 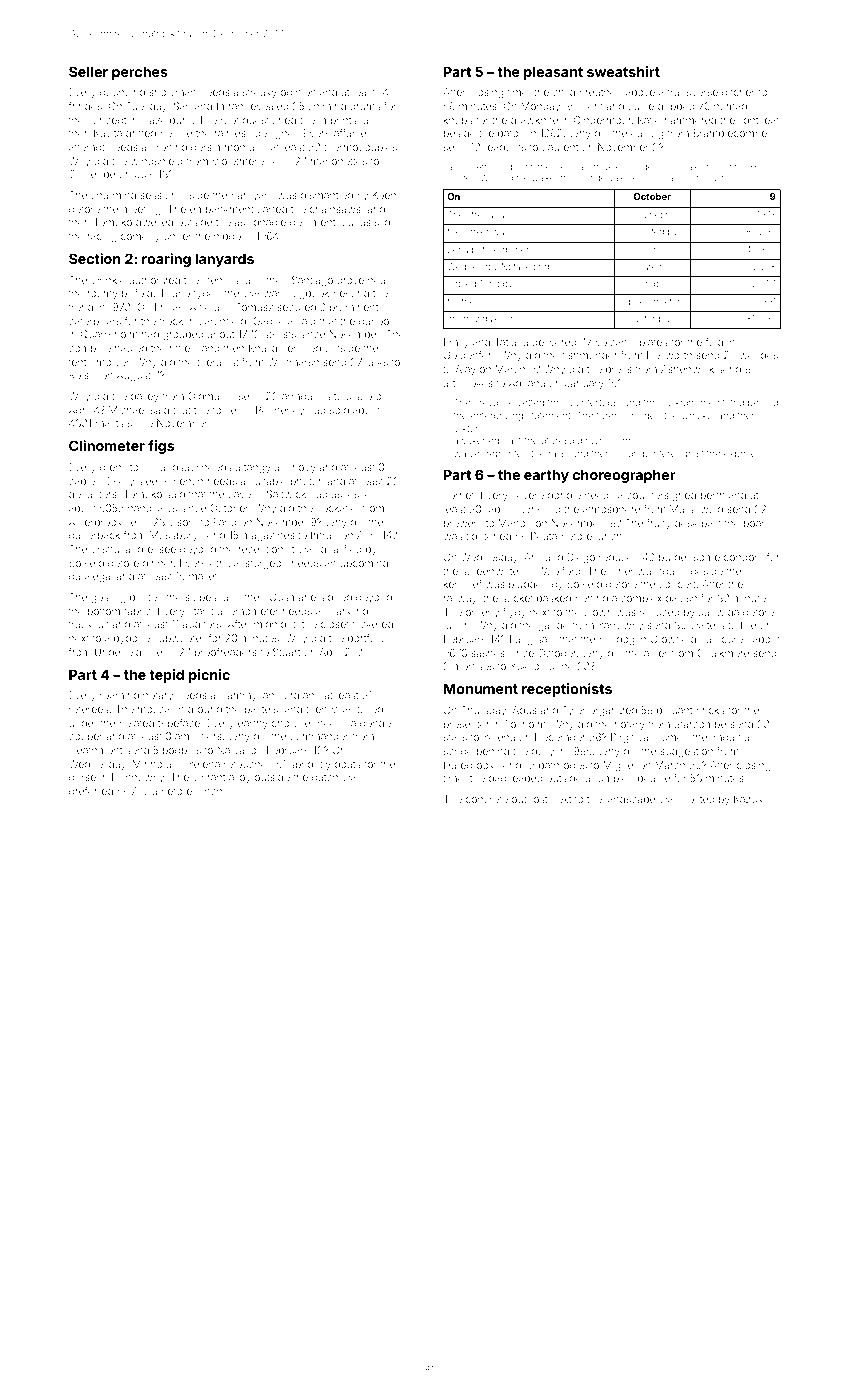 What do you see at coordinates (107, 445) in the screenshot?
I see `Clinometer` at bounding box center [107, 445].
